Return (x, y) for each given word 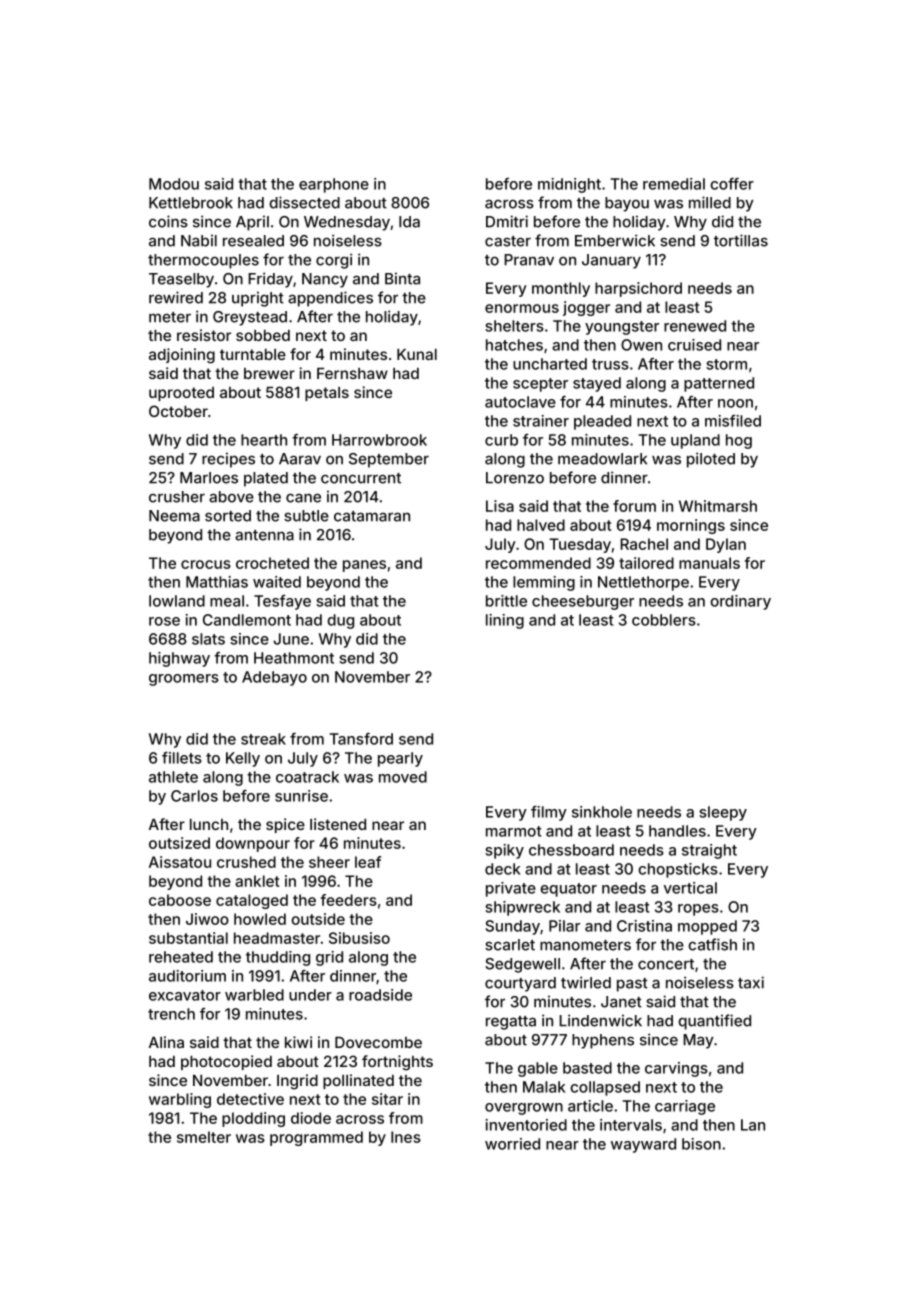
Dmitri (507, 221)
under (310, 995)
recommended (538, 563)
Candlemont (247, 620)
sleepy (723, 813)
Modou (174, 184)
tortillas (741, 240)
